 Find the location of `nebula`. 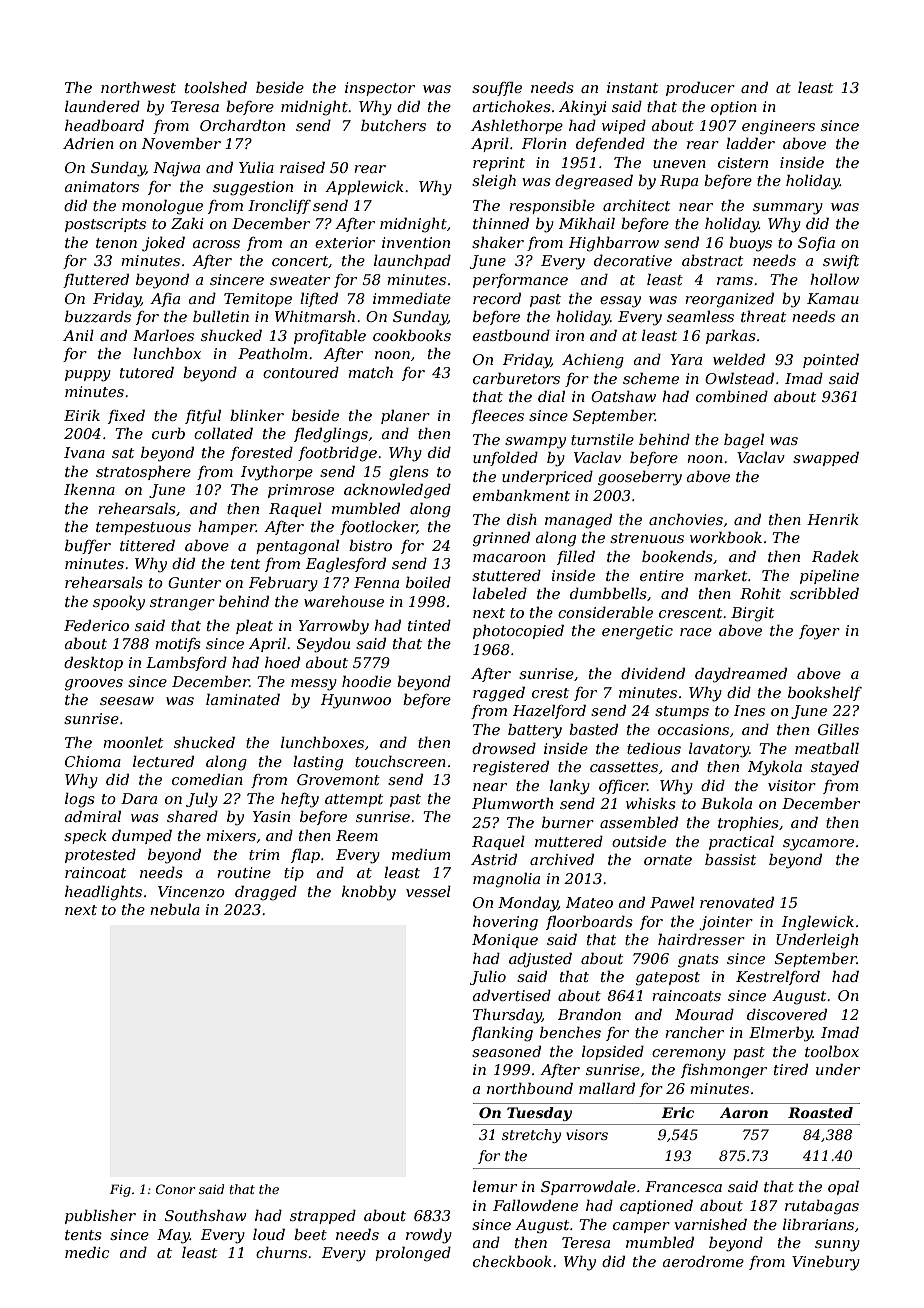

nebula is located at coordinates (175, 909).
